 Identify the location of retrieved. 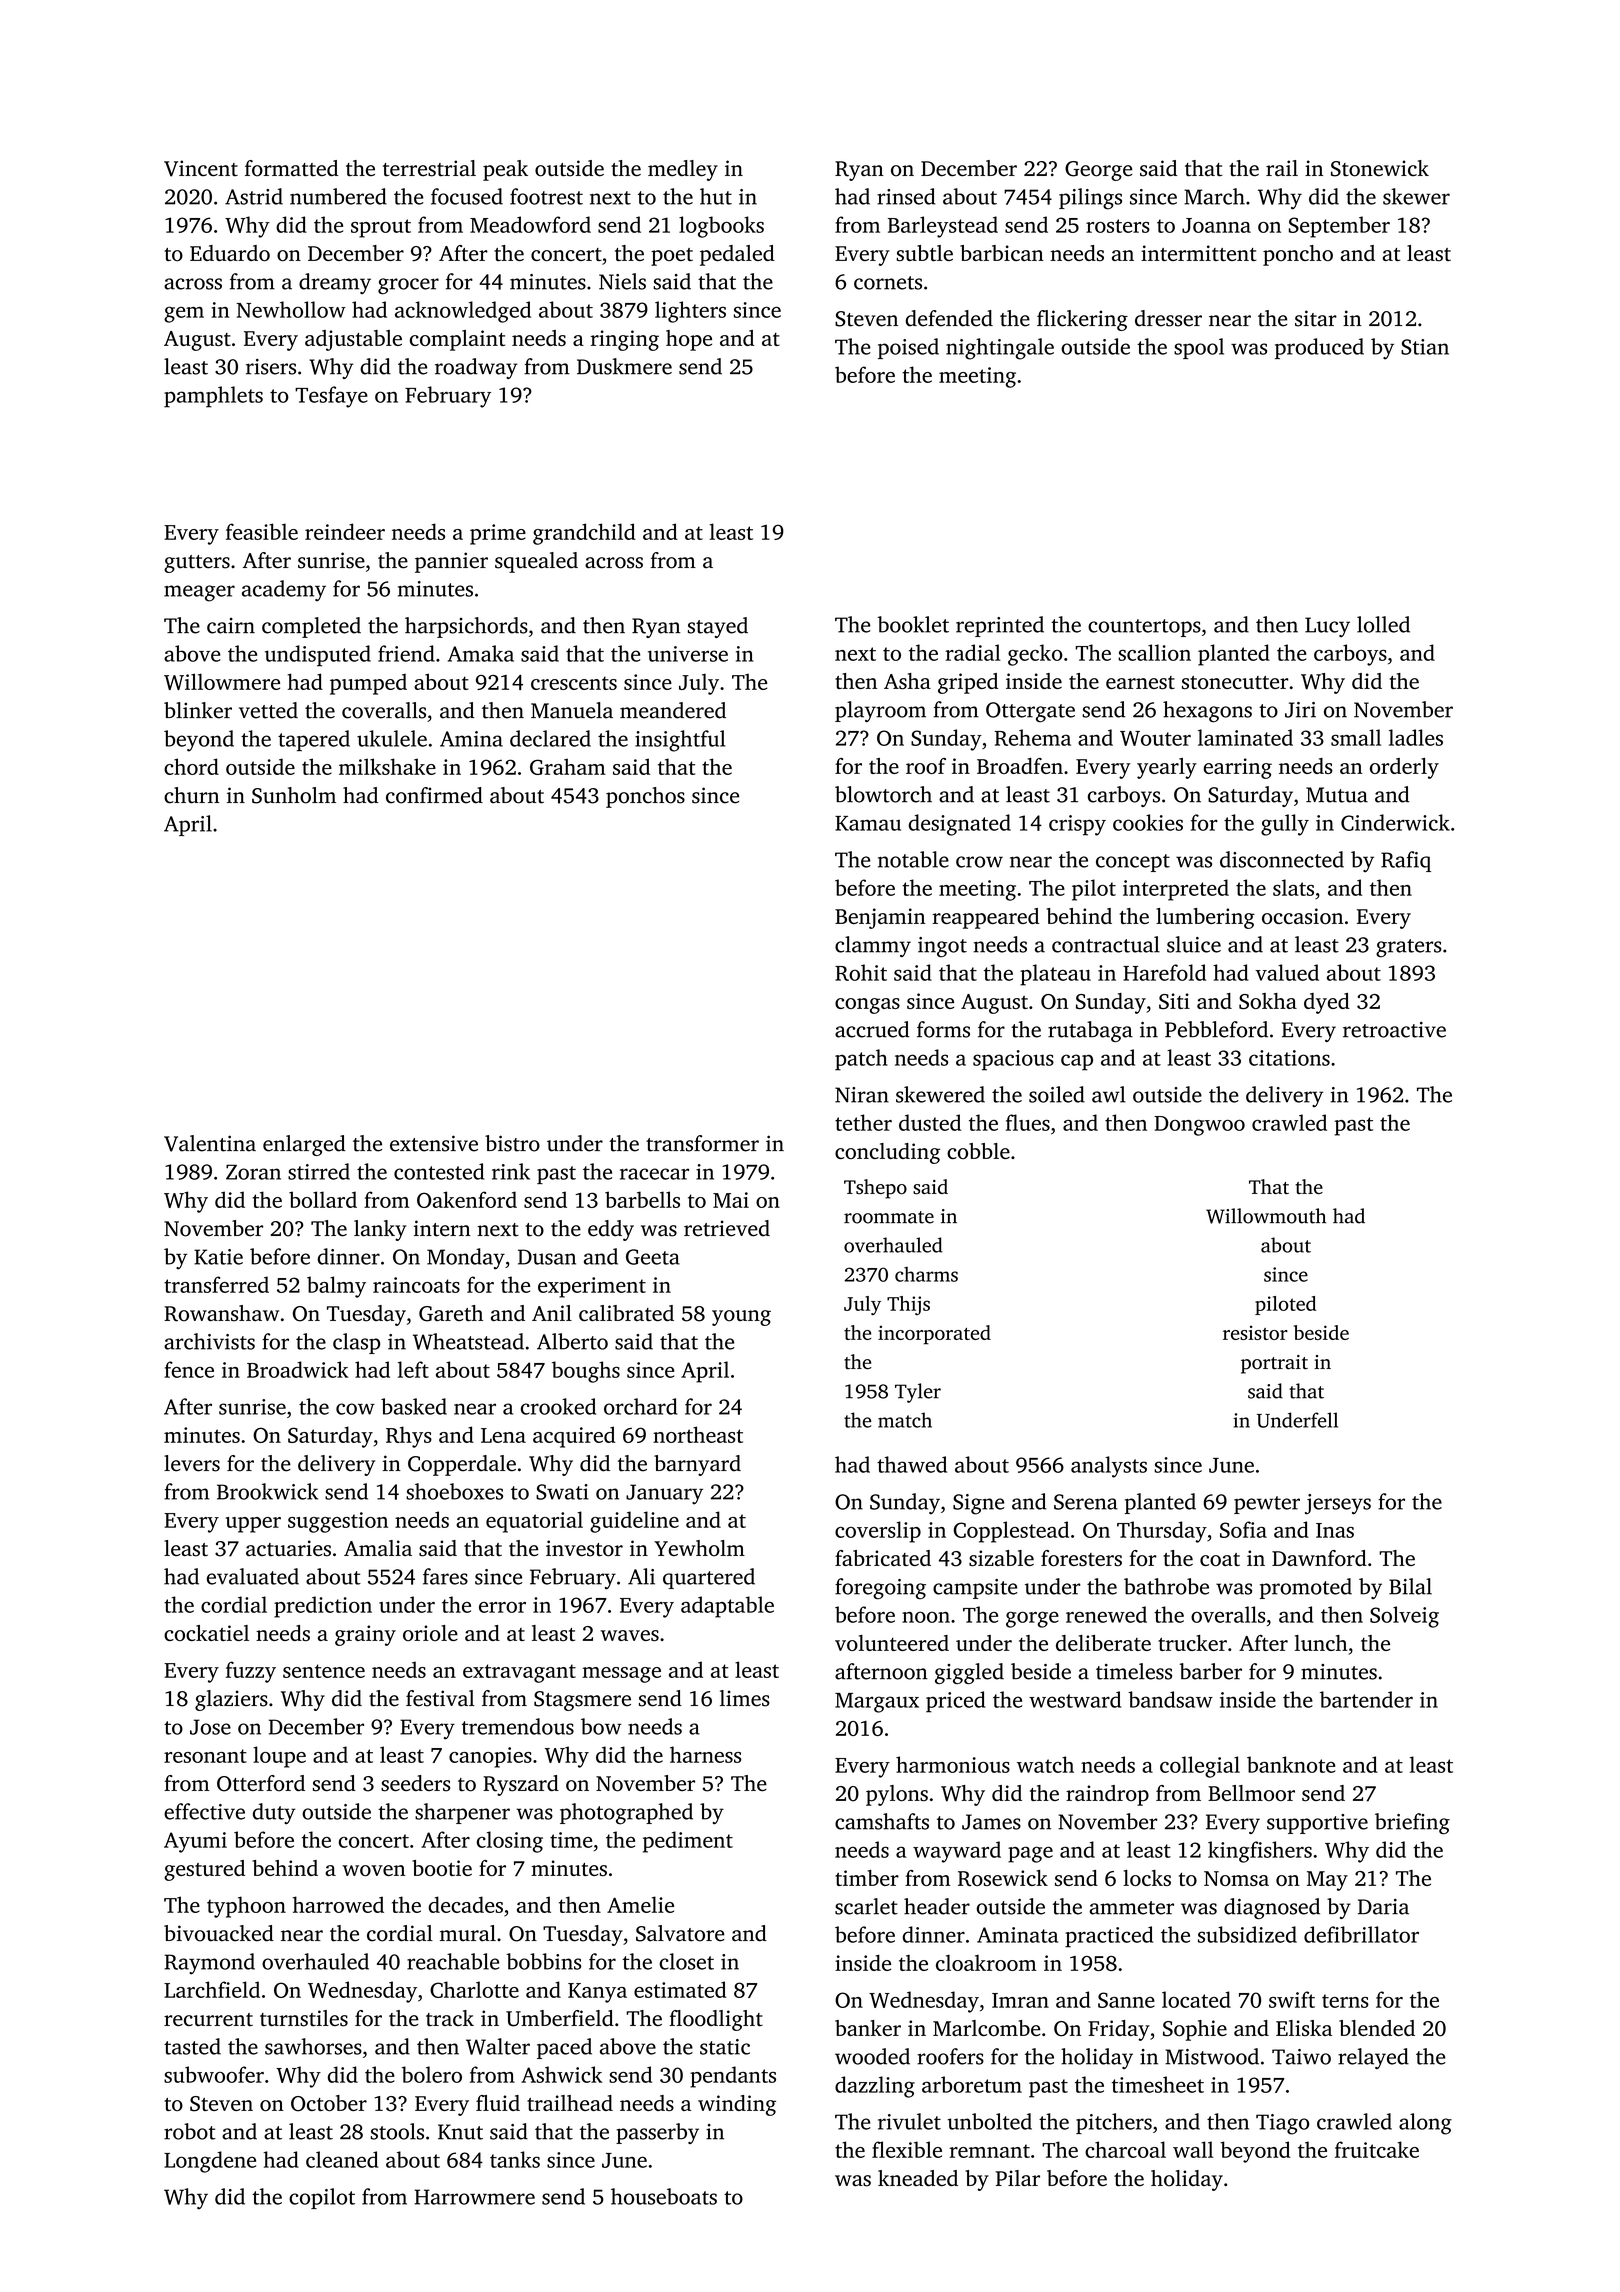
(727, 1228).
